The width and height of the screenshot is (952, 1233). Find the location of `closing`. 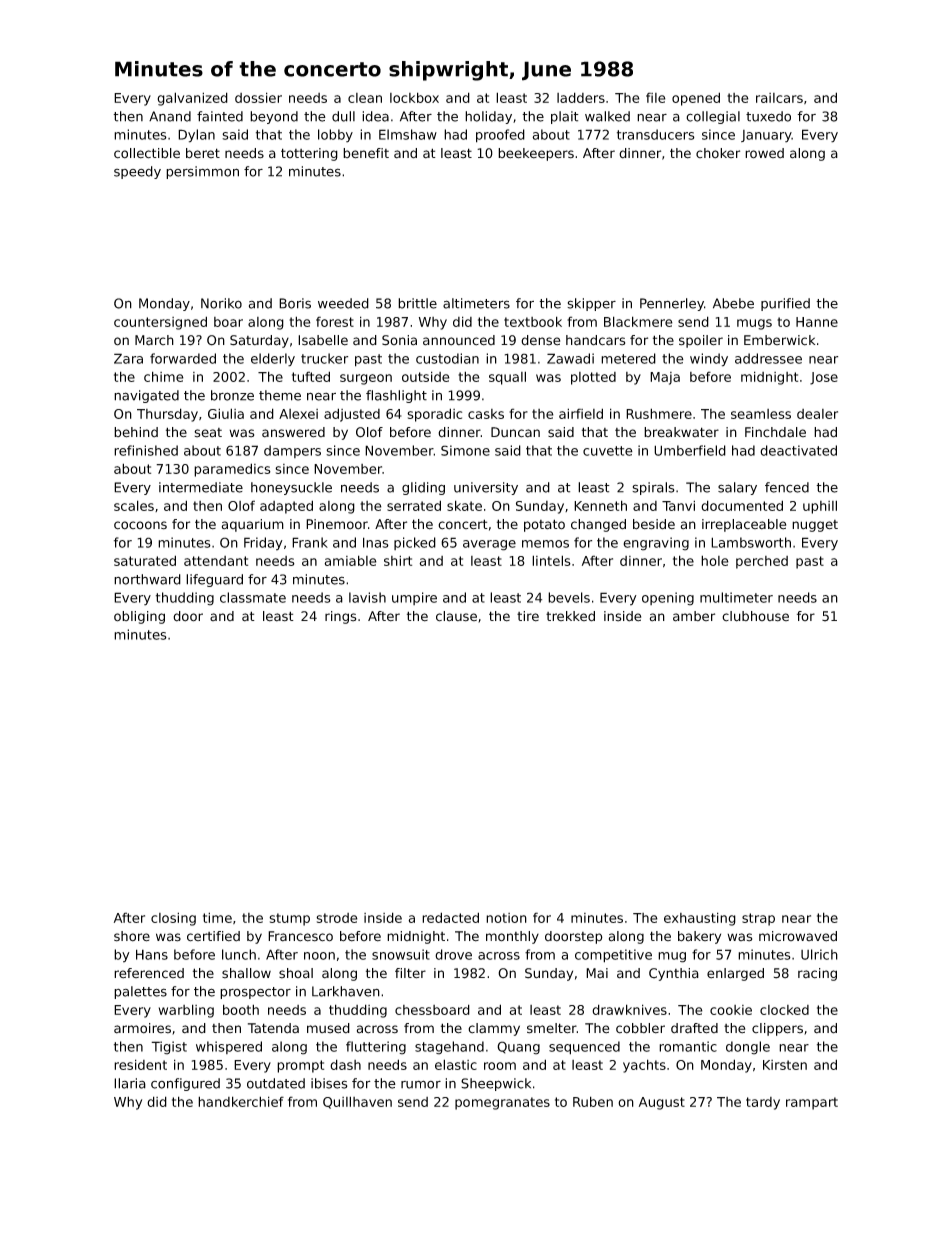

closing is located at coordinates (173, 919).
